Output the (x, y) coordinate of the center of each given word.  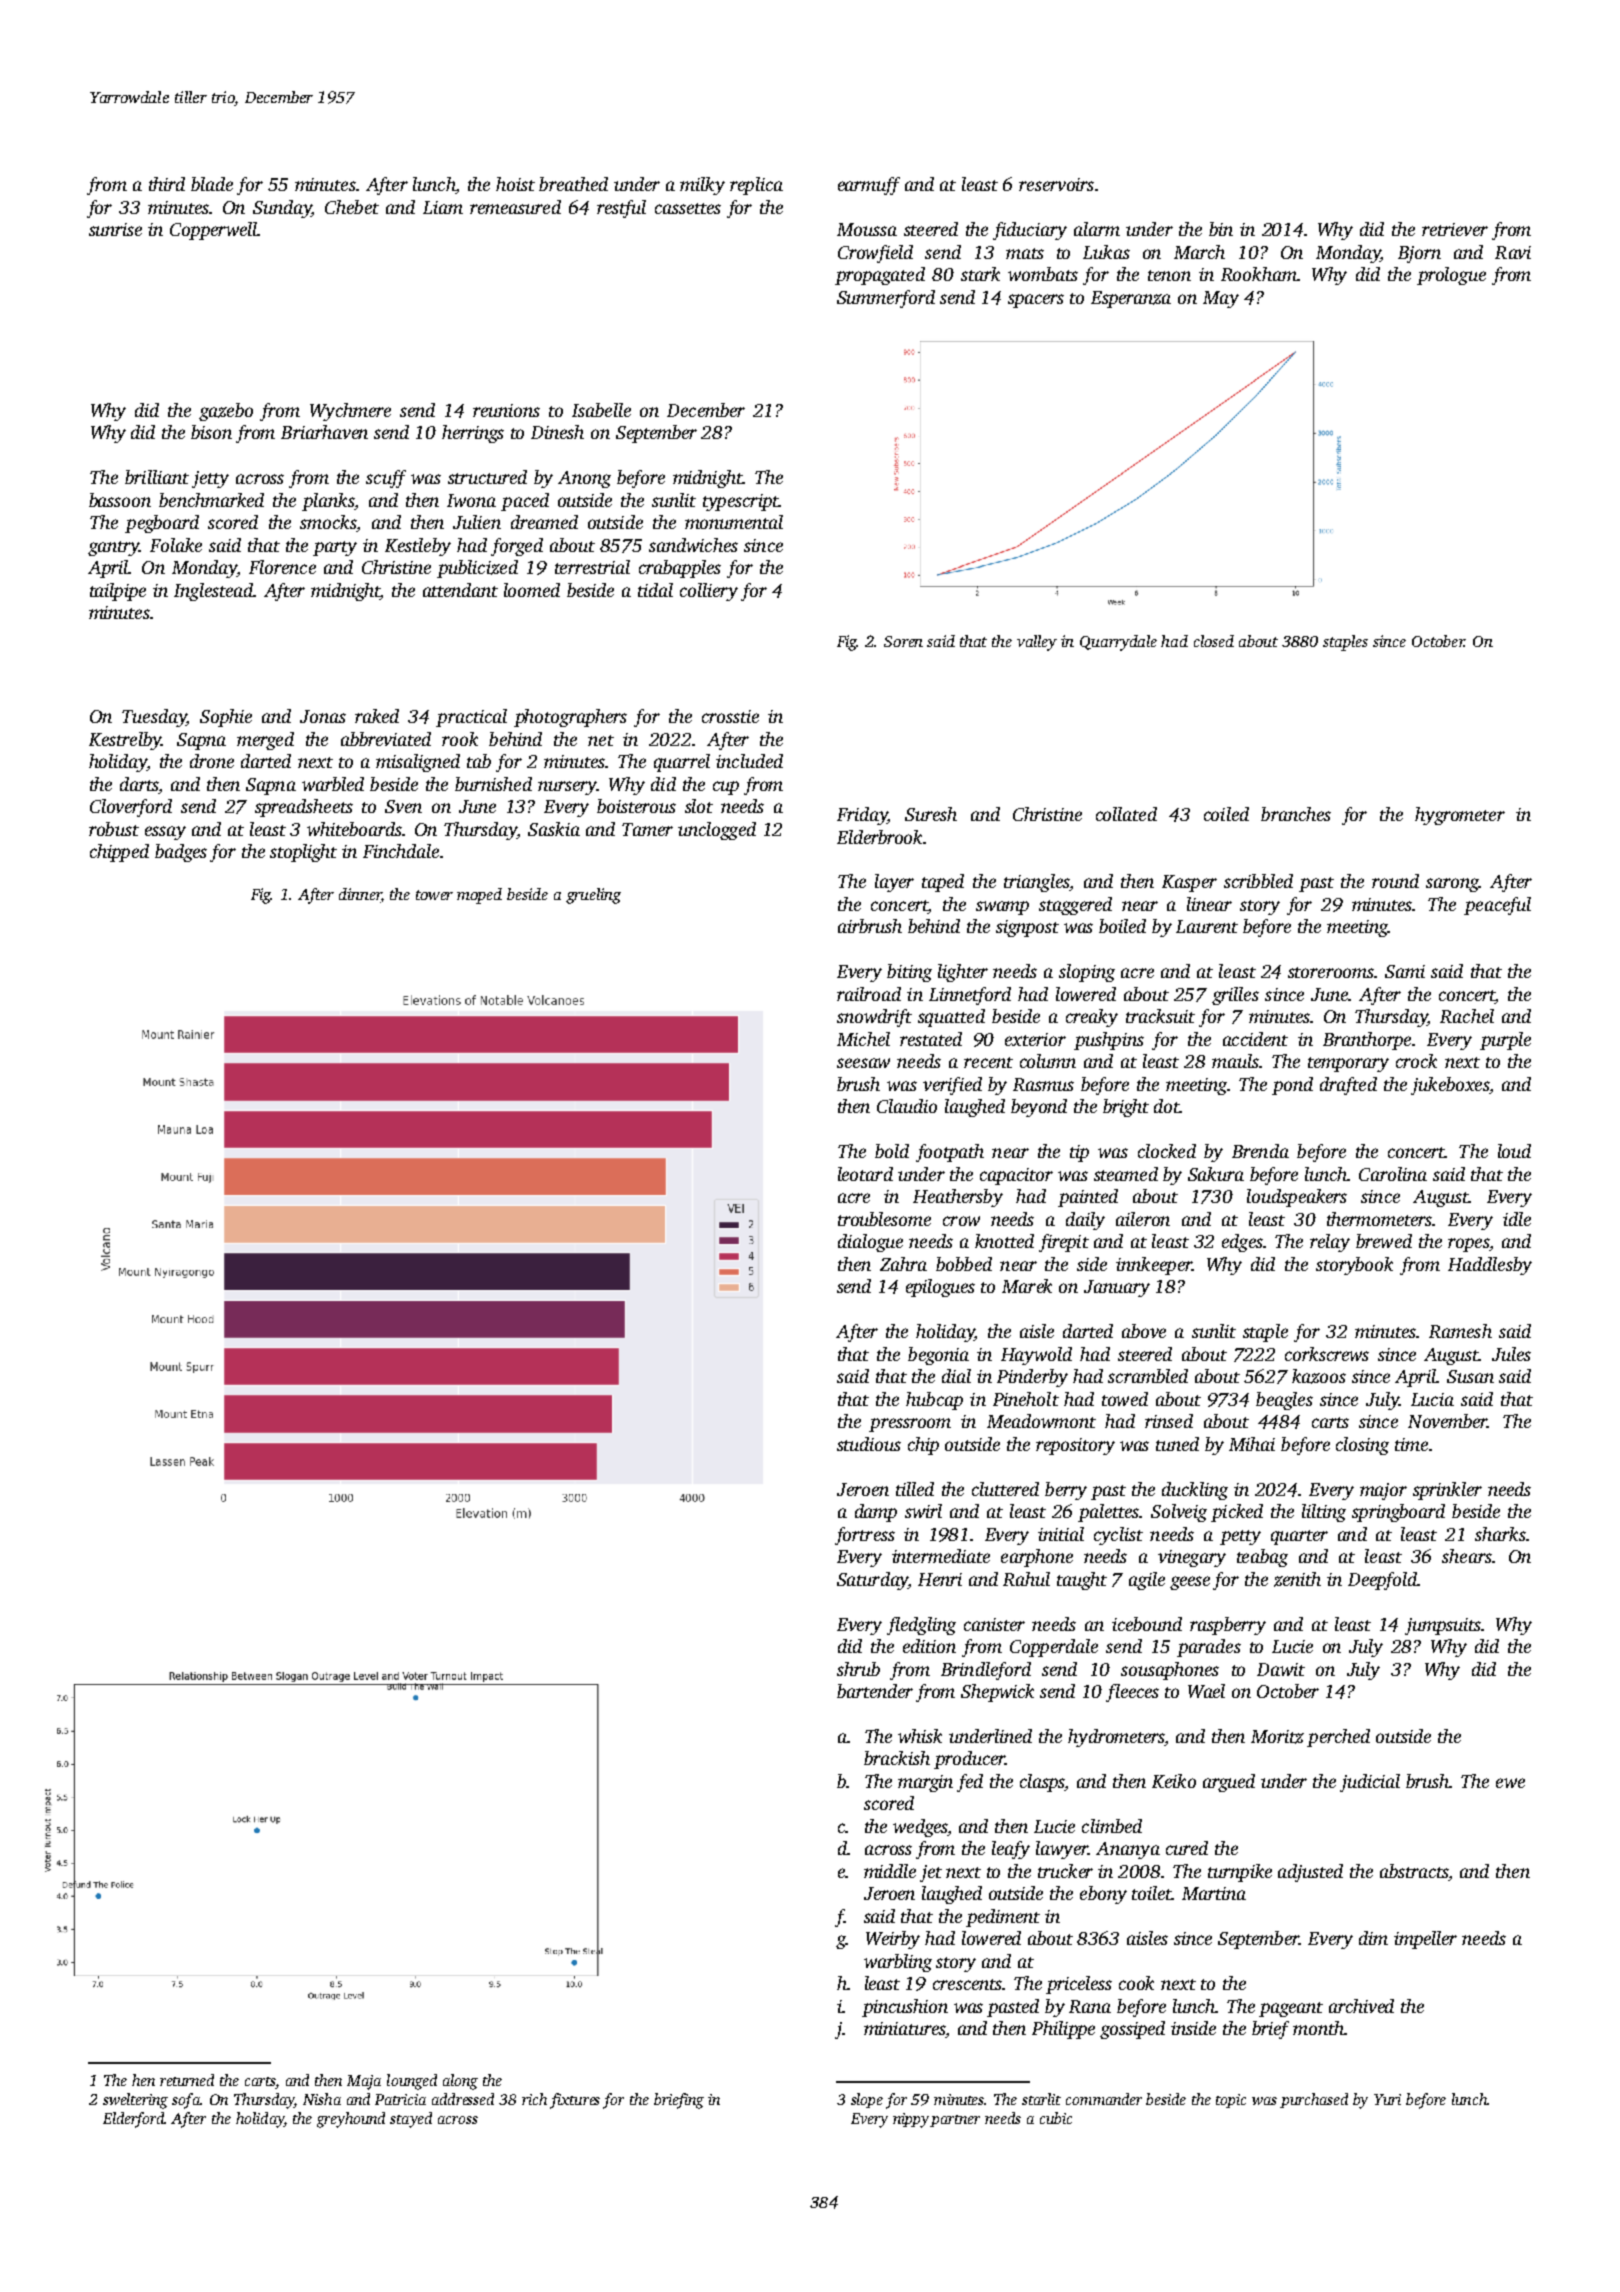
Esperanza (1131, 299)
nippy (911, 2120)
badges (181, 853)
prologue (1451, 276)
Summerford (886, 299)
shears (1467, 1556)
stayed (411, 2120)
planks (328, 502)
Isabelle (601, 410)
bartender (875, 1691)
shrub (858, 1669)
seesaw (863, 1063)
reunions (506, 410)
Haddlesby (1490, 1266)
